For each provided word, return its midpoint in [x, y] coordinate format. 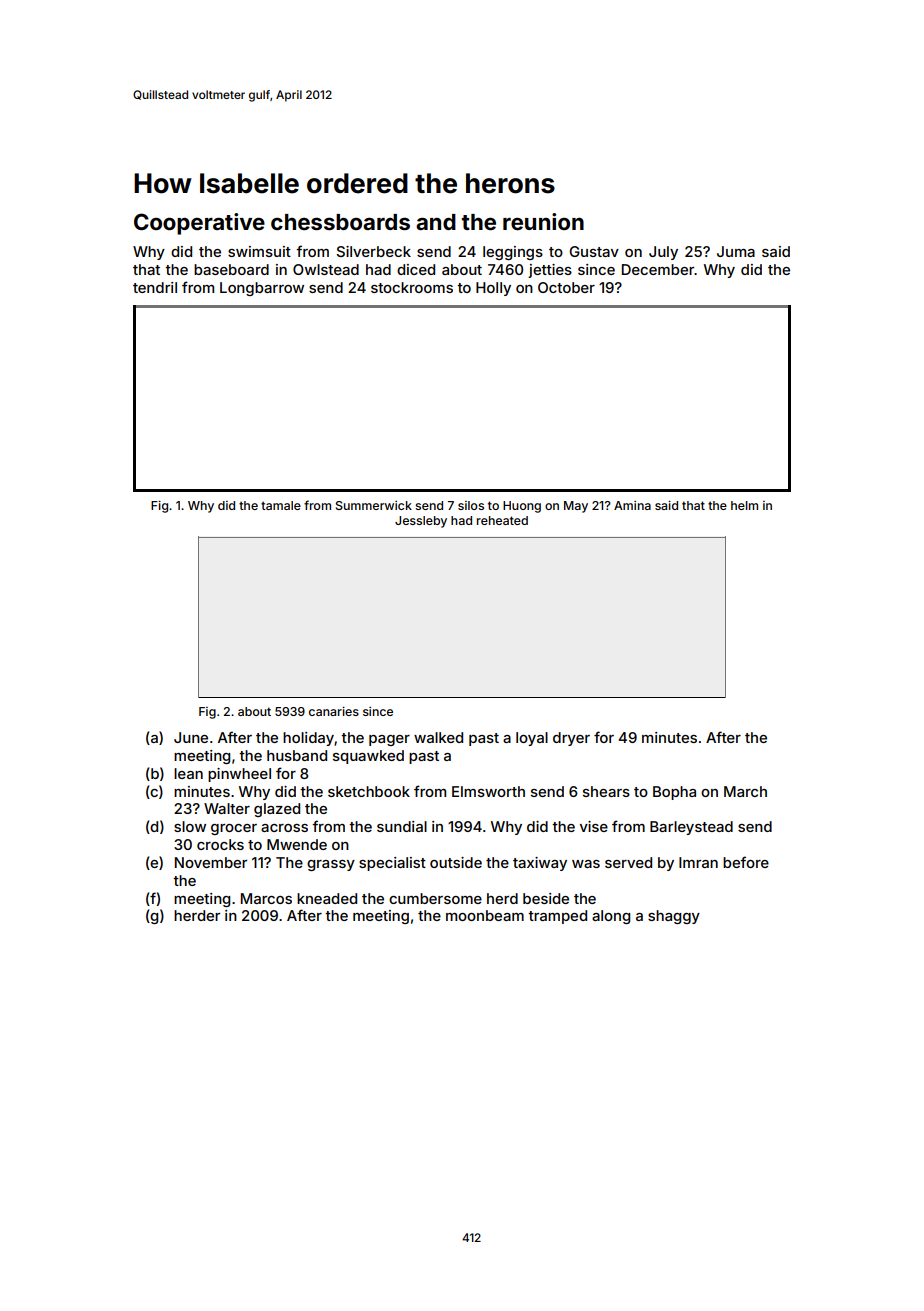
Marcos [266, 898]
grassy [331, 865]
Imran [698, 862]
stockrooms [412, 287]
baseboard [231, 269]
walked [438, 737]
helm [744, 505]
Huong [522, 507]
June [191, 737]
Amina [632, 505]
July [663, 253]
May [576, 507]
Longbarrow [262, 289]
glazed [277, 810]
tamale [281, 505]
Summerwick [374, 505]
